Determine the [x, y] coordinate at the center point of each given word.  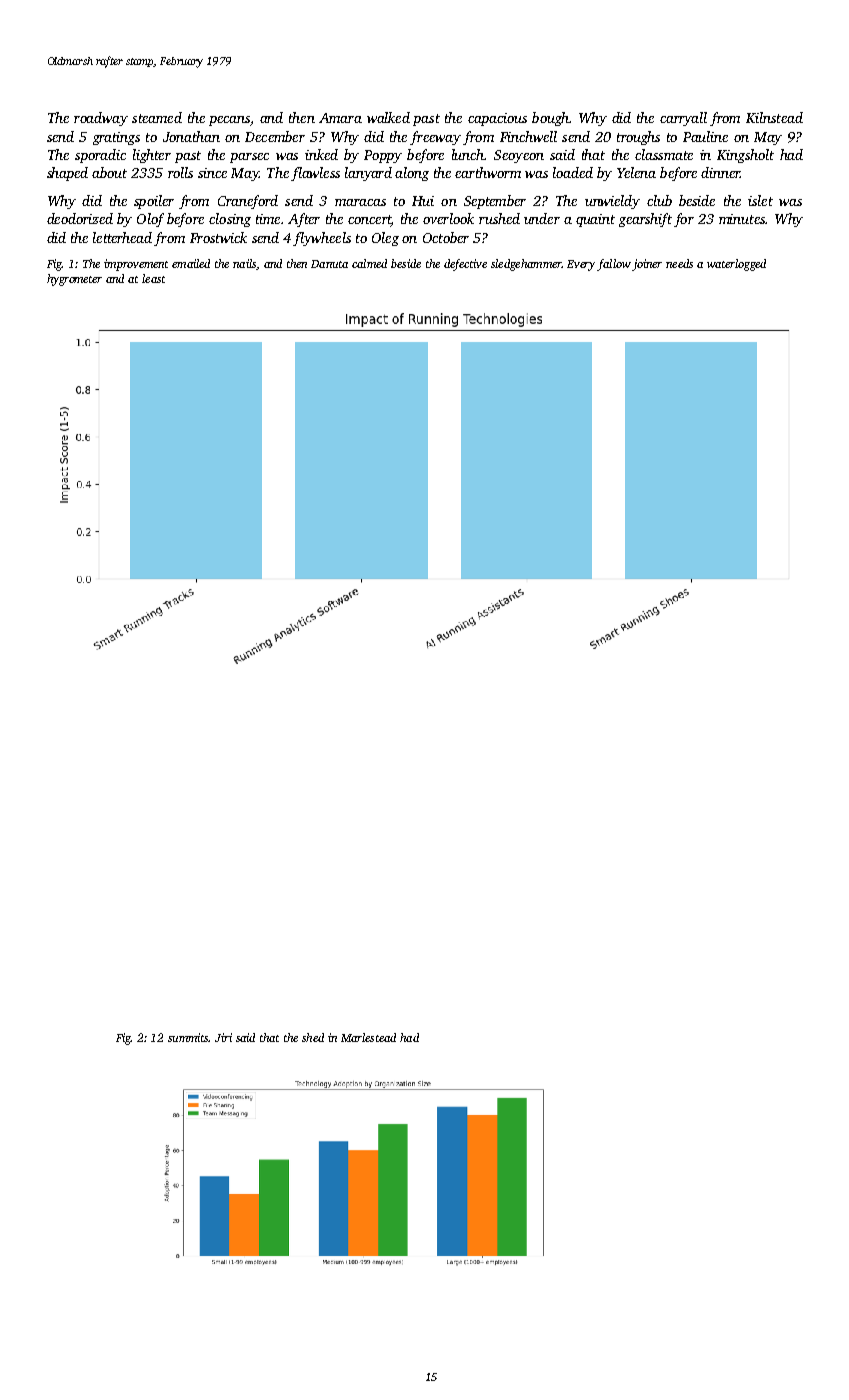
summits [188, 1037]
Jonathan [191, 136]
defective [465, 265]
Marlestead [368, 1037]
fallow [614, 265]
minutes [742, 219]
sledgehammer [526, 265]
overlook [448, 218]
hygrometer [74, 280]
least [153, 278]
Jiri [223, 1037]
